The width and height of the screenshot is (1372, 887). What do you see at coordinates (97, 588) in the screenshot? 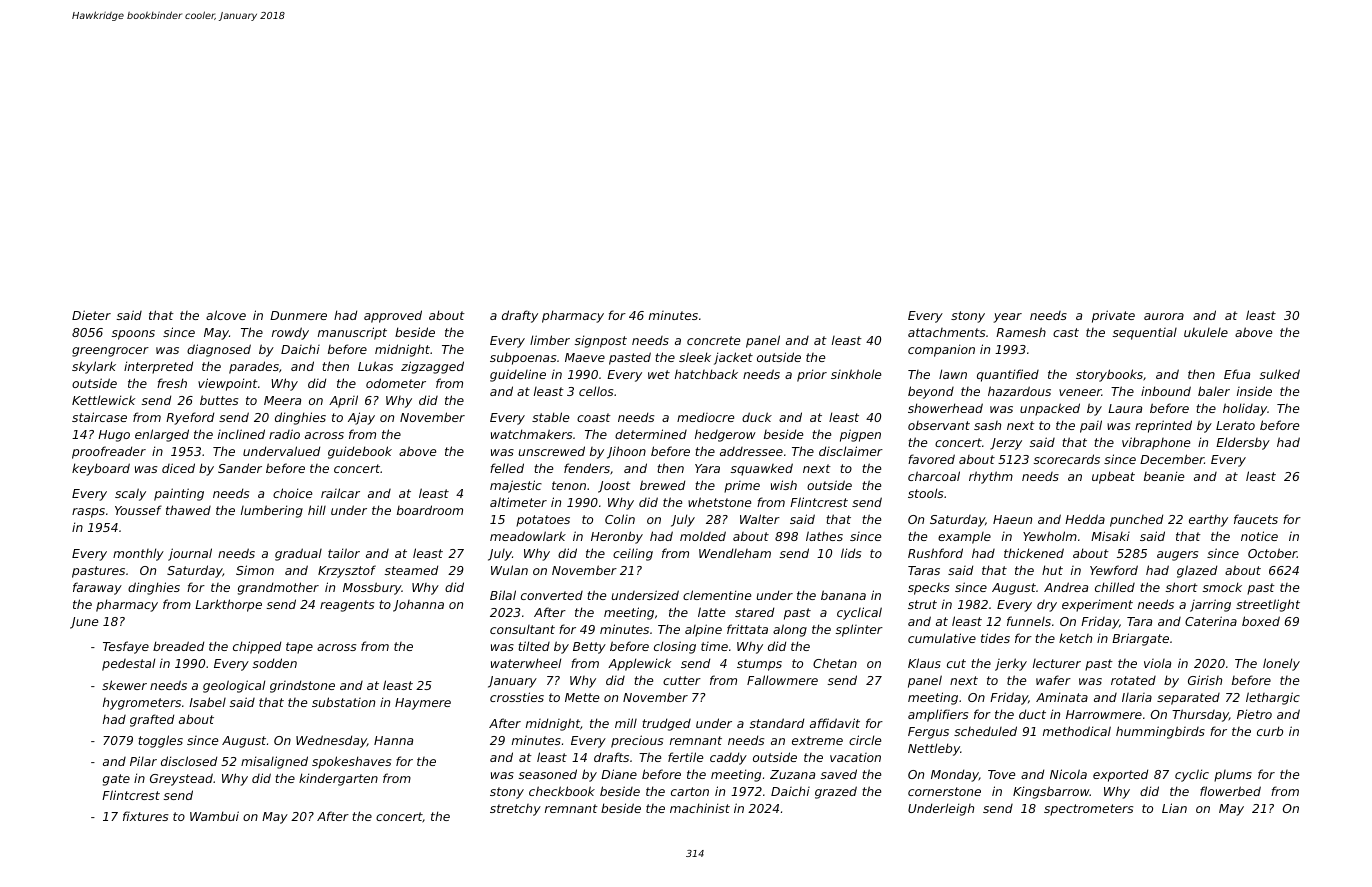
I see `faraway` at bounding box center [97, 588].
